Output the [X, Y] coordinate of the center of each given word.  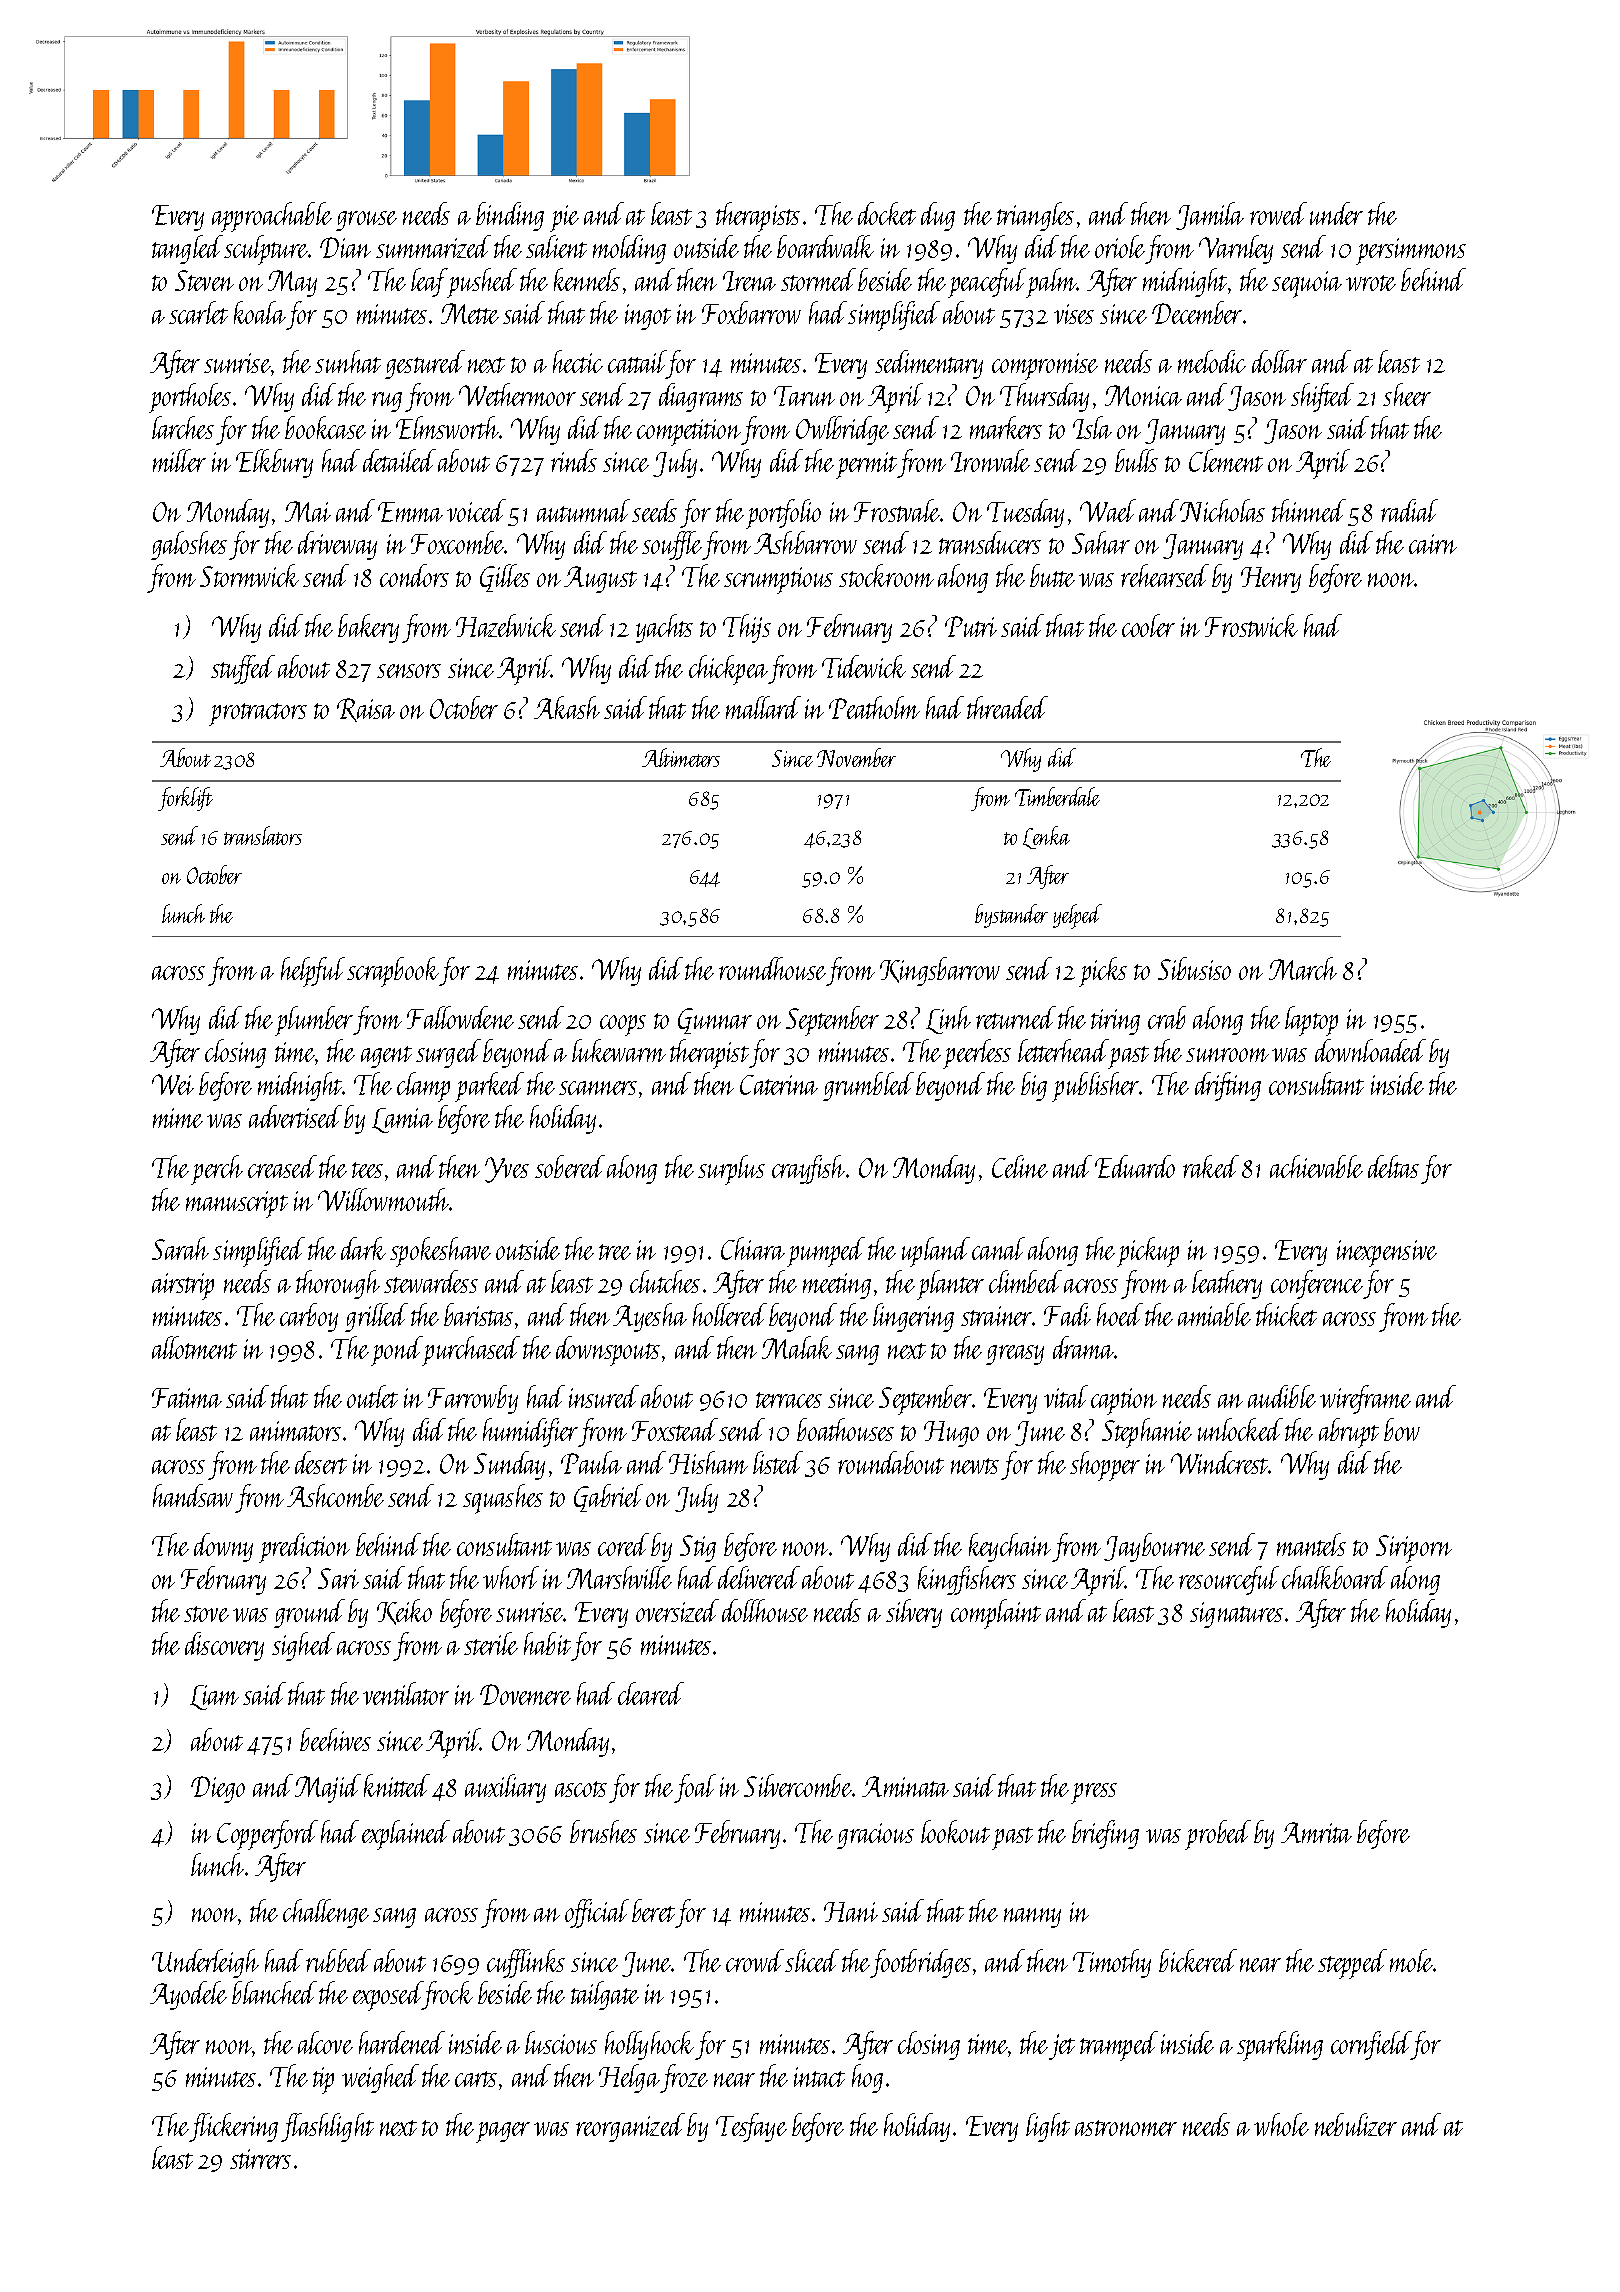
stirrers [260, 2159]
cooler [1148, 625]
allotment [194, 1347]
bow [1402, 1429]
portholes [190, 398]
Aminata [905, 1786]
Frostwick [1251, 625]
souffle [672, 545]
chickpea [728, 670]
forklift [185, 799]
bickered [1198, 1960]
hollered [730, 1314]
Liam [214, 1697]
